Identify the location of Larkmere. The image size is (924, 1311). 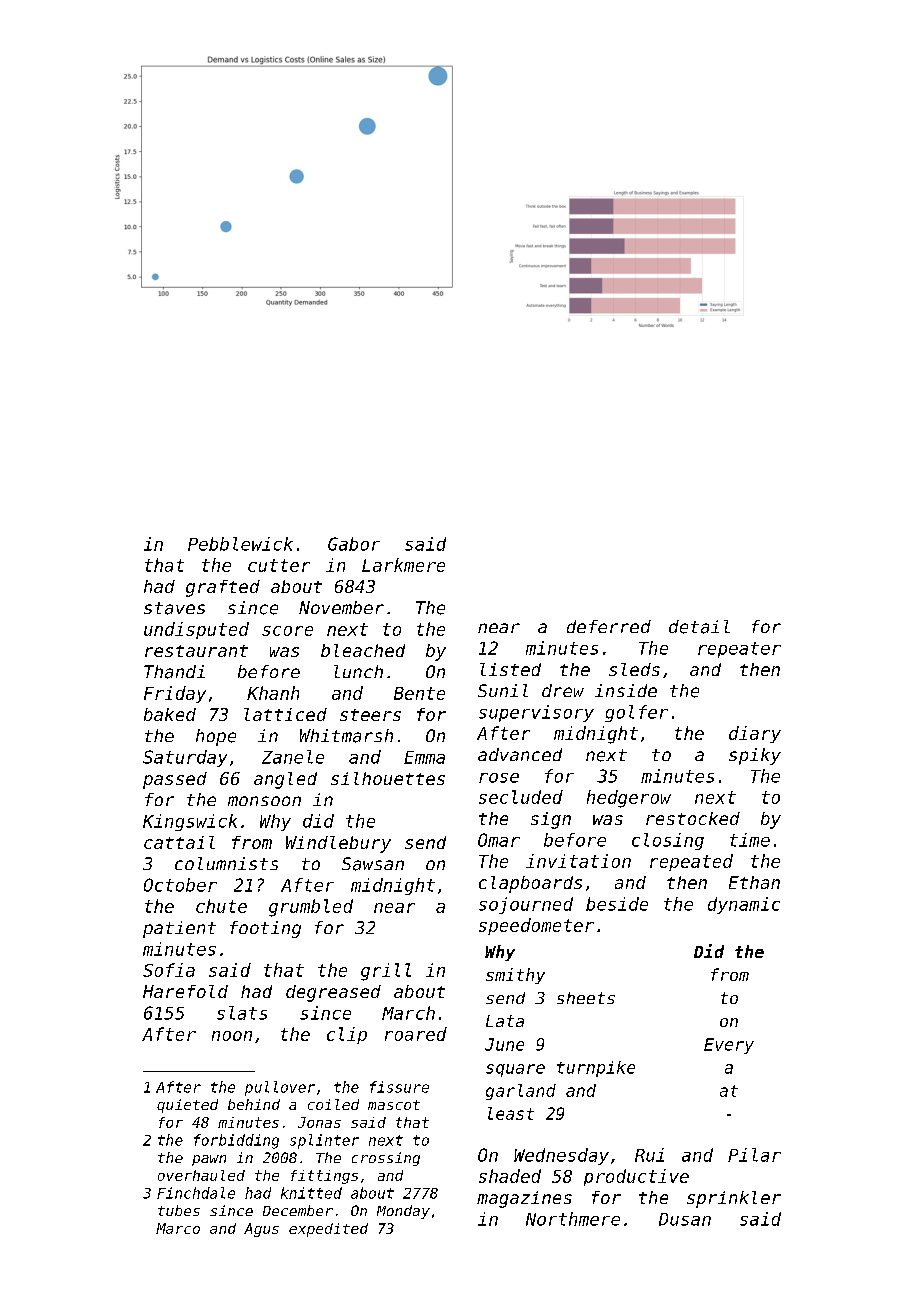
(403, 565).
